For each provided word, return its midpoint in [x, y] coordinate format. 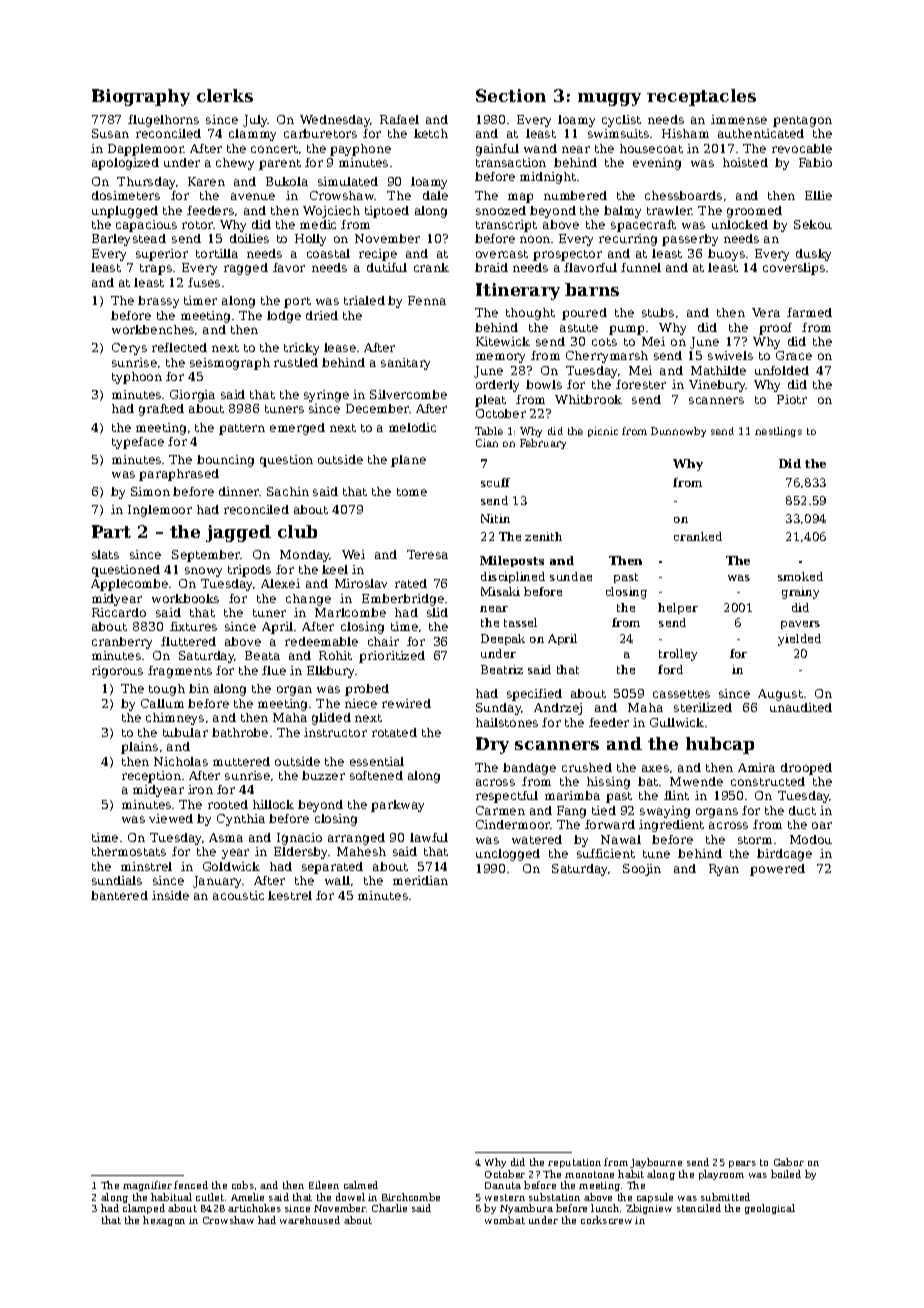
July [255, 121]
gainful [497, 150]
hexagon [164, 1221]
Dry [492, 745]
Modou [811, 839]
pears [742, 1164]
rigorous [117, 672]
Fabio [815, 162]
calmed [361, 1185]
